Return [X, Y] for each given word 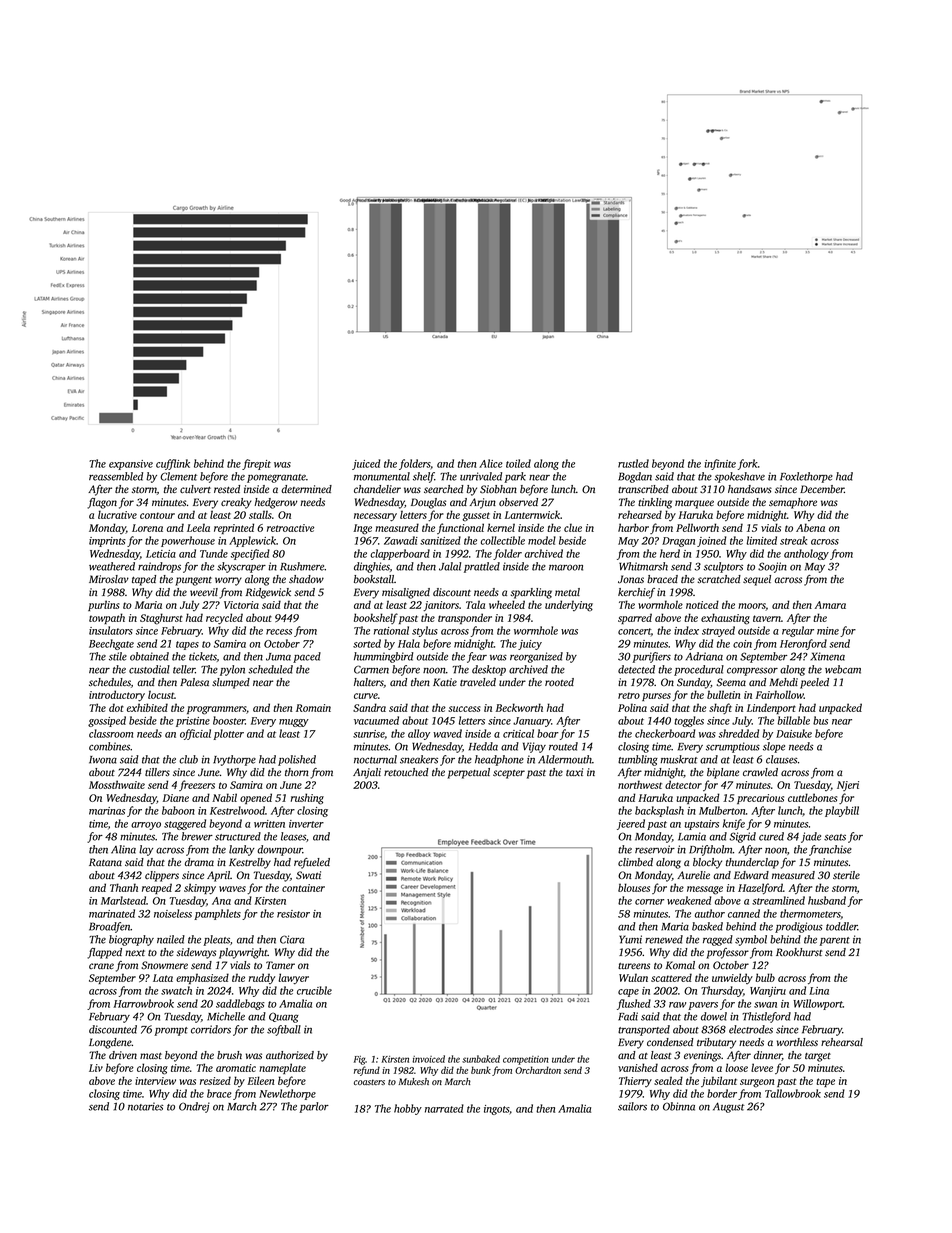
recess [279, 632]
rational [391, 630]
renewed [664, 939]
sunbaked [481, 1059]
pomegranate [276, 478]
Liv [96, 1068]
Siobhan [498, 489]
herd [670, 553]
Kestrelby [250, 863]
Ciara [292, 939]
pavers [703, 1006]
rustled [633, 463]
